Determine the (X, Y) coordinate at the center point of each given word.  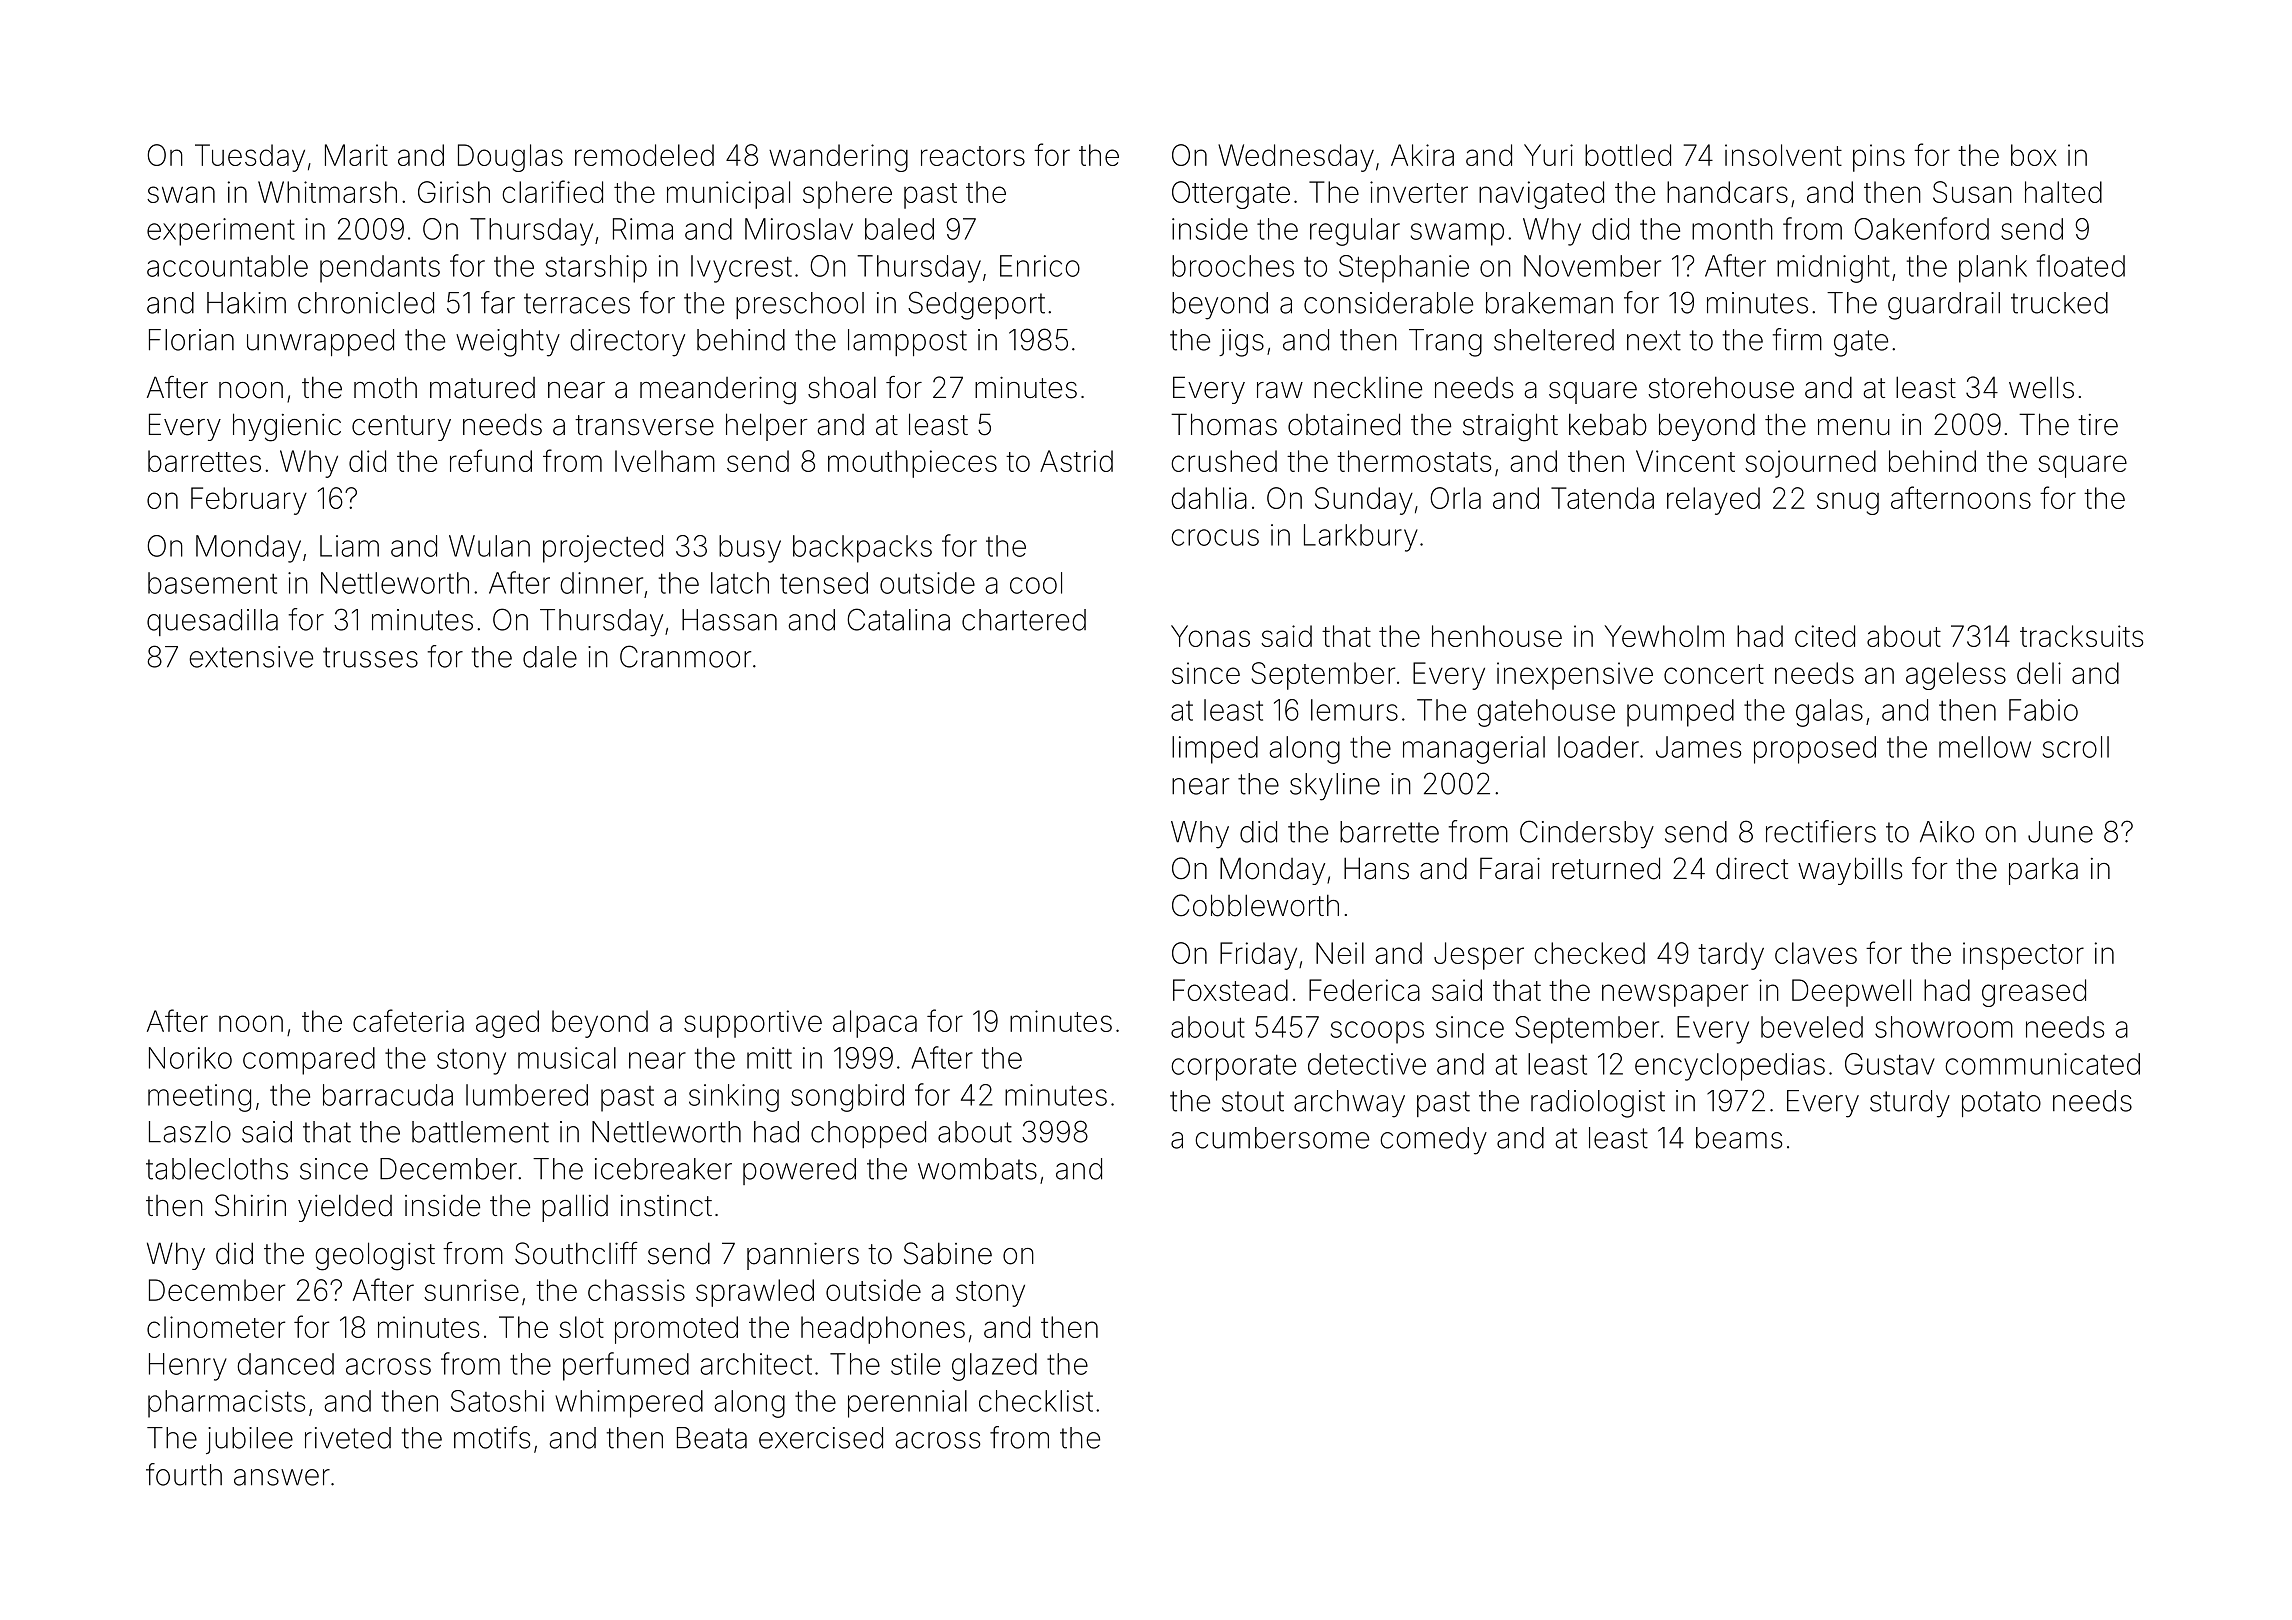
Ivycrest (741, 269)
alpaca (875, 1024)
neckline (1368, 387)
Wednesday (1296, 158)
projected (603, 549)
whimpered (629, 1404)
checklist (1036, 1401)
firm (1797, 339)
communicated (2042, 1064)
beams (1739, 1138)
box (2034, 155)
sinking (734, 1098)
